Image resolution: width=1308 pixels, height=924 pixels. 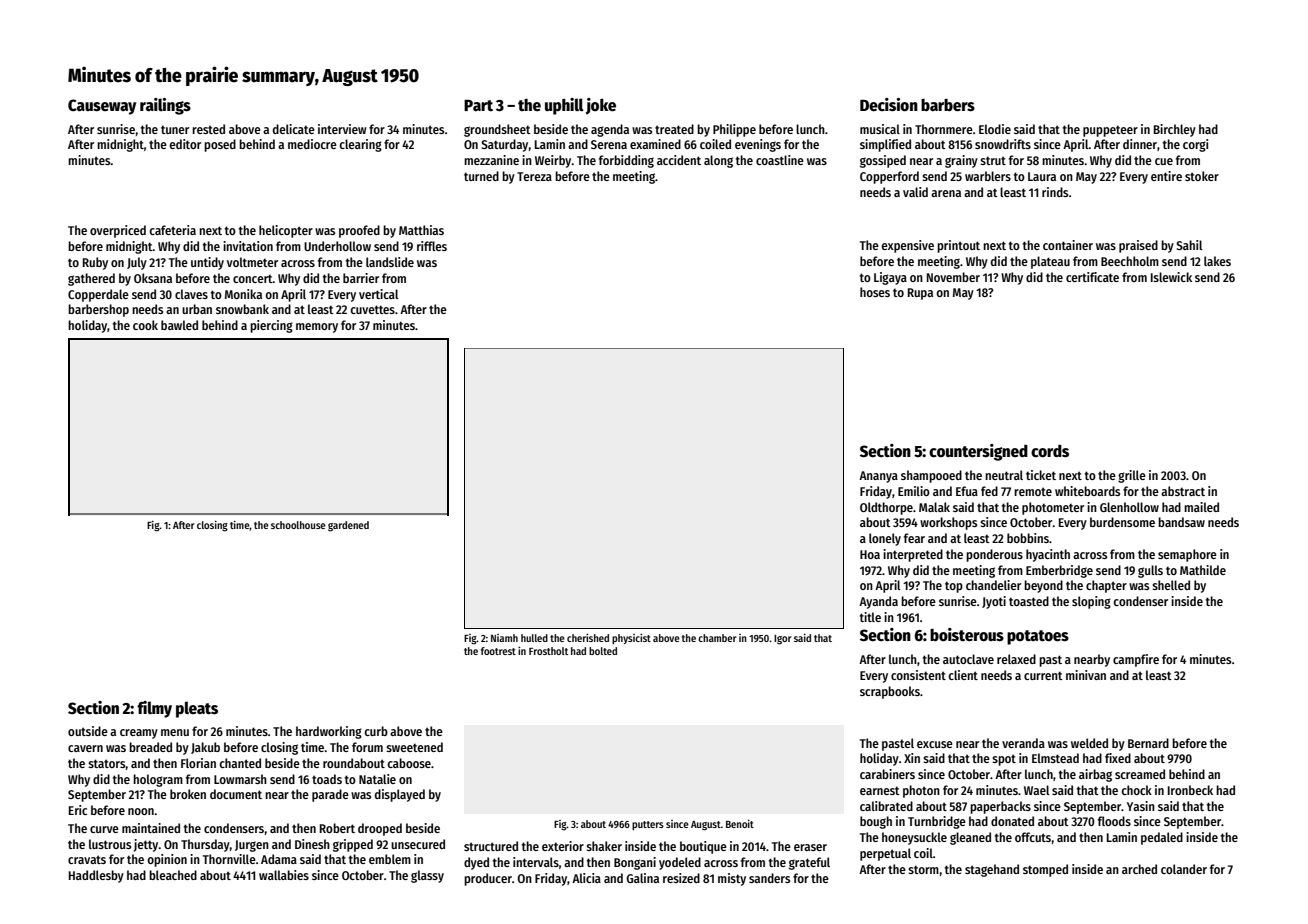 I want to click on mediocre, so click(x=312, y=144).
